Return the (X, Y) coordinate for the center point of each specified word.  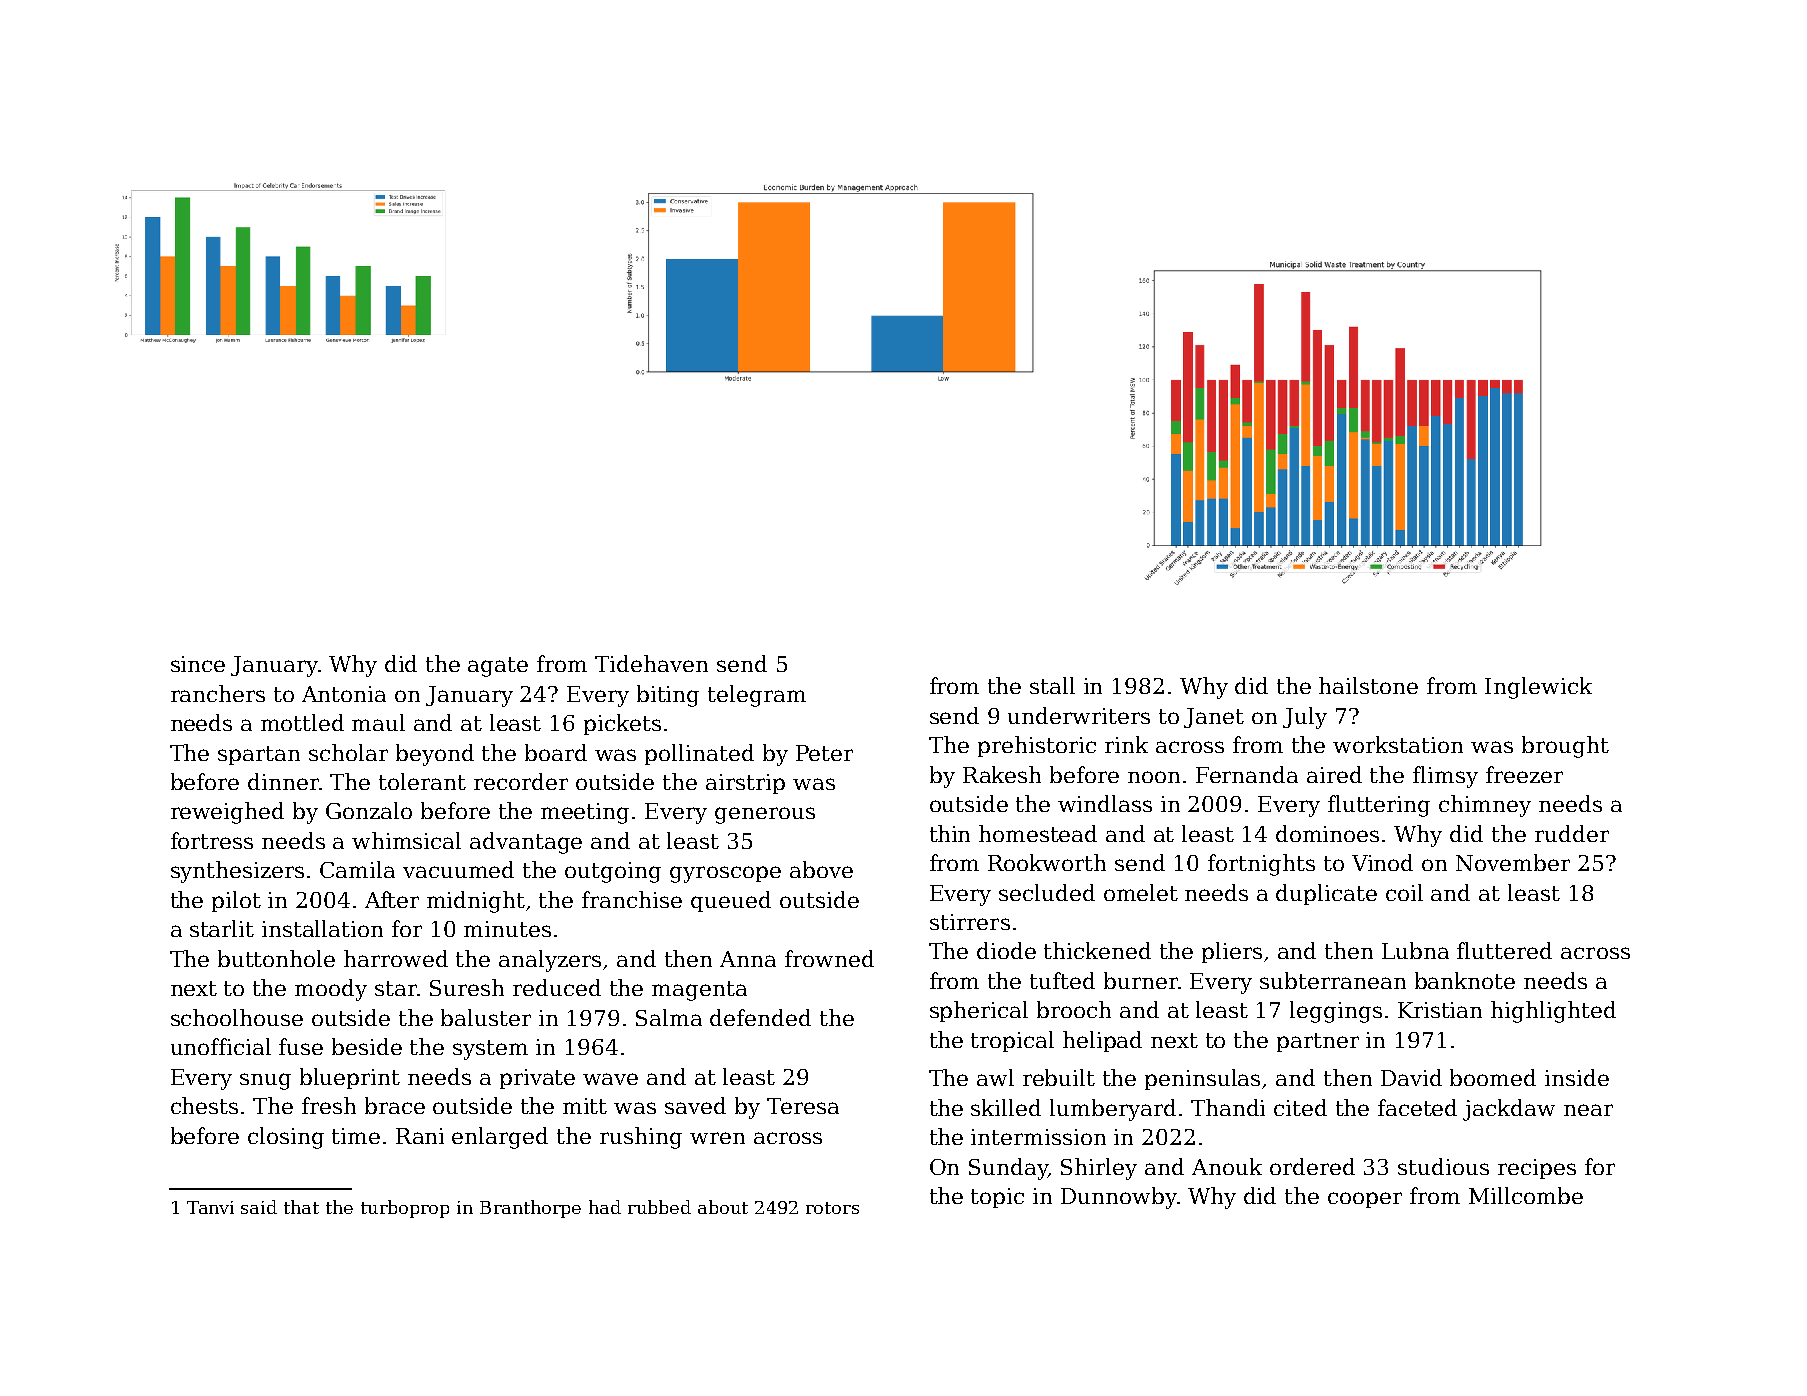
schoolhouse (237, 1017)
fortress (212, 840)
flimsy (1445, 777)
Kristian (1440, 1010)
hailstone (1368, 685)
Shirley (1099, 1169)
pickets (622, 724)
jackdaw (1509, 1110)
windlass (1105, 803)
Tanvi (210, 1207)
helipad (1102, 1041)
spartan (259, 755)
